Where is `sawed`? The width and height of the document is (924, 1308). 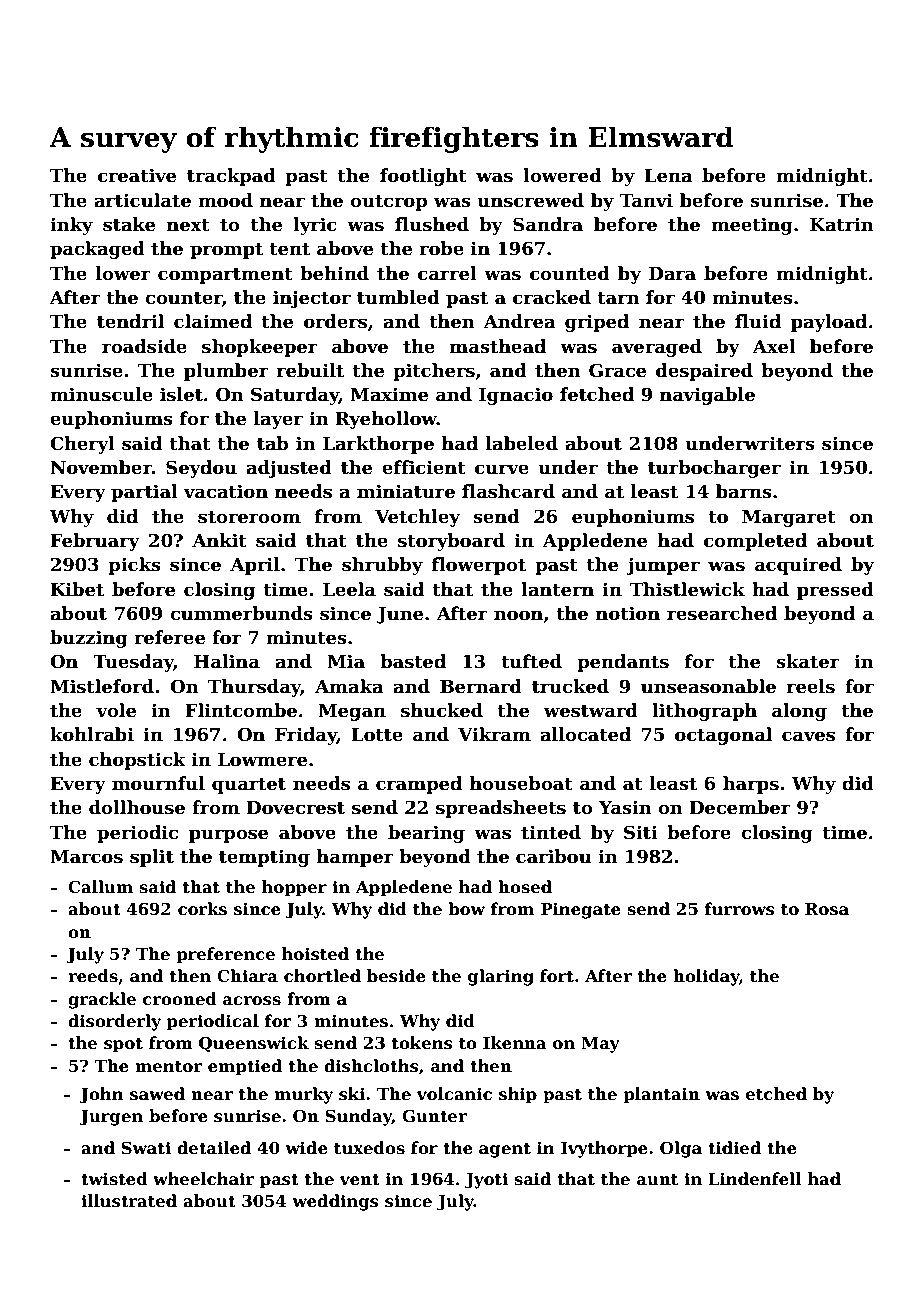
sawed is located at coordinates (157, 1094).
